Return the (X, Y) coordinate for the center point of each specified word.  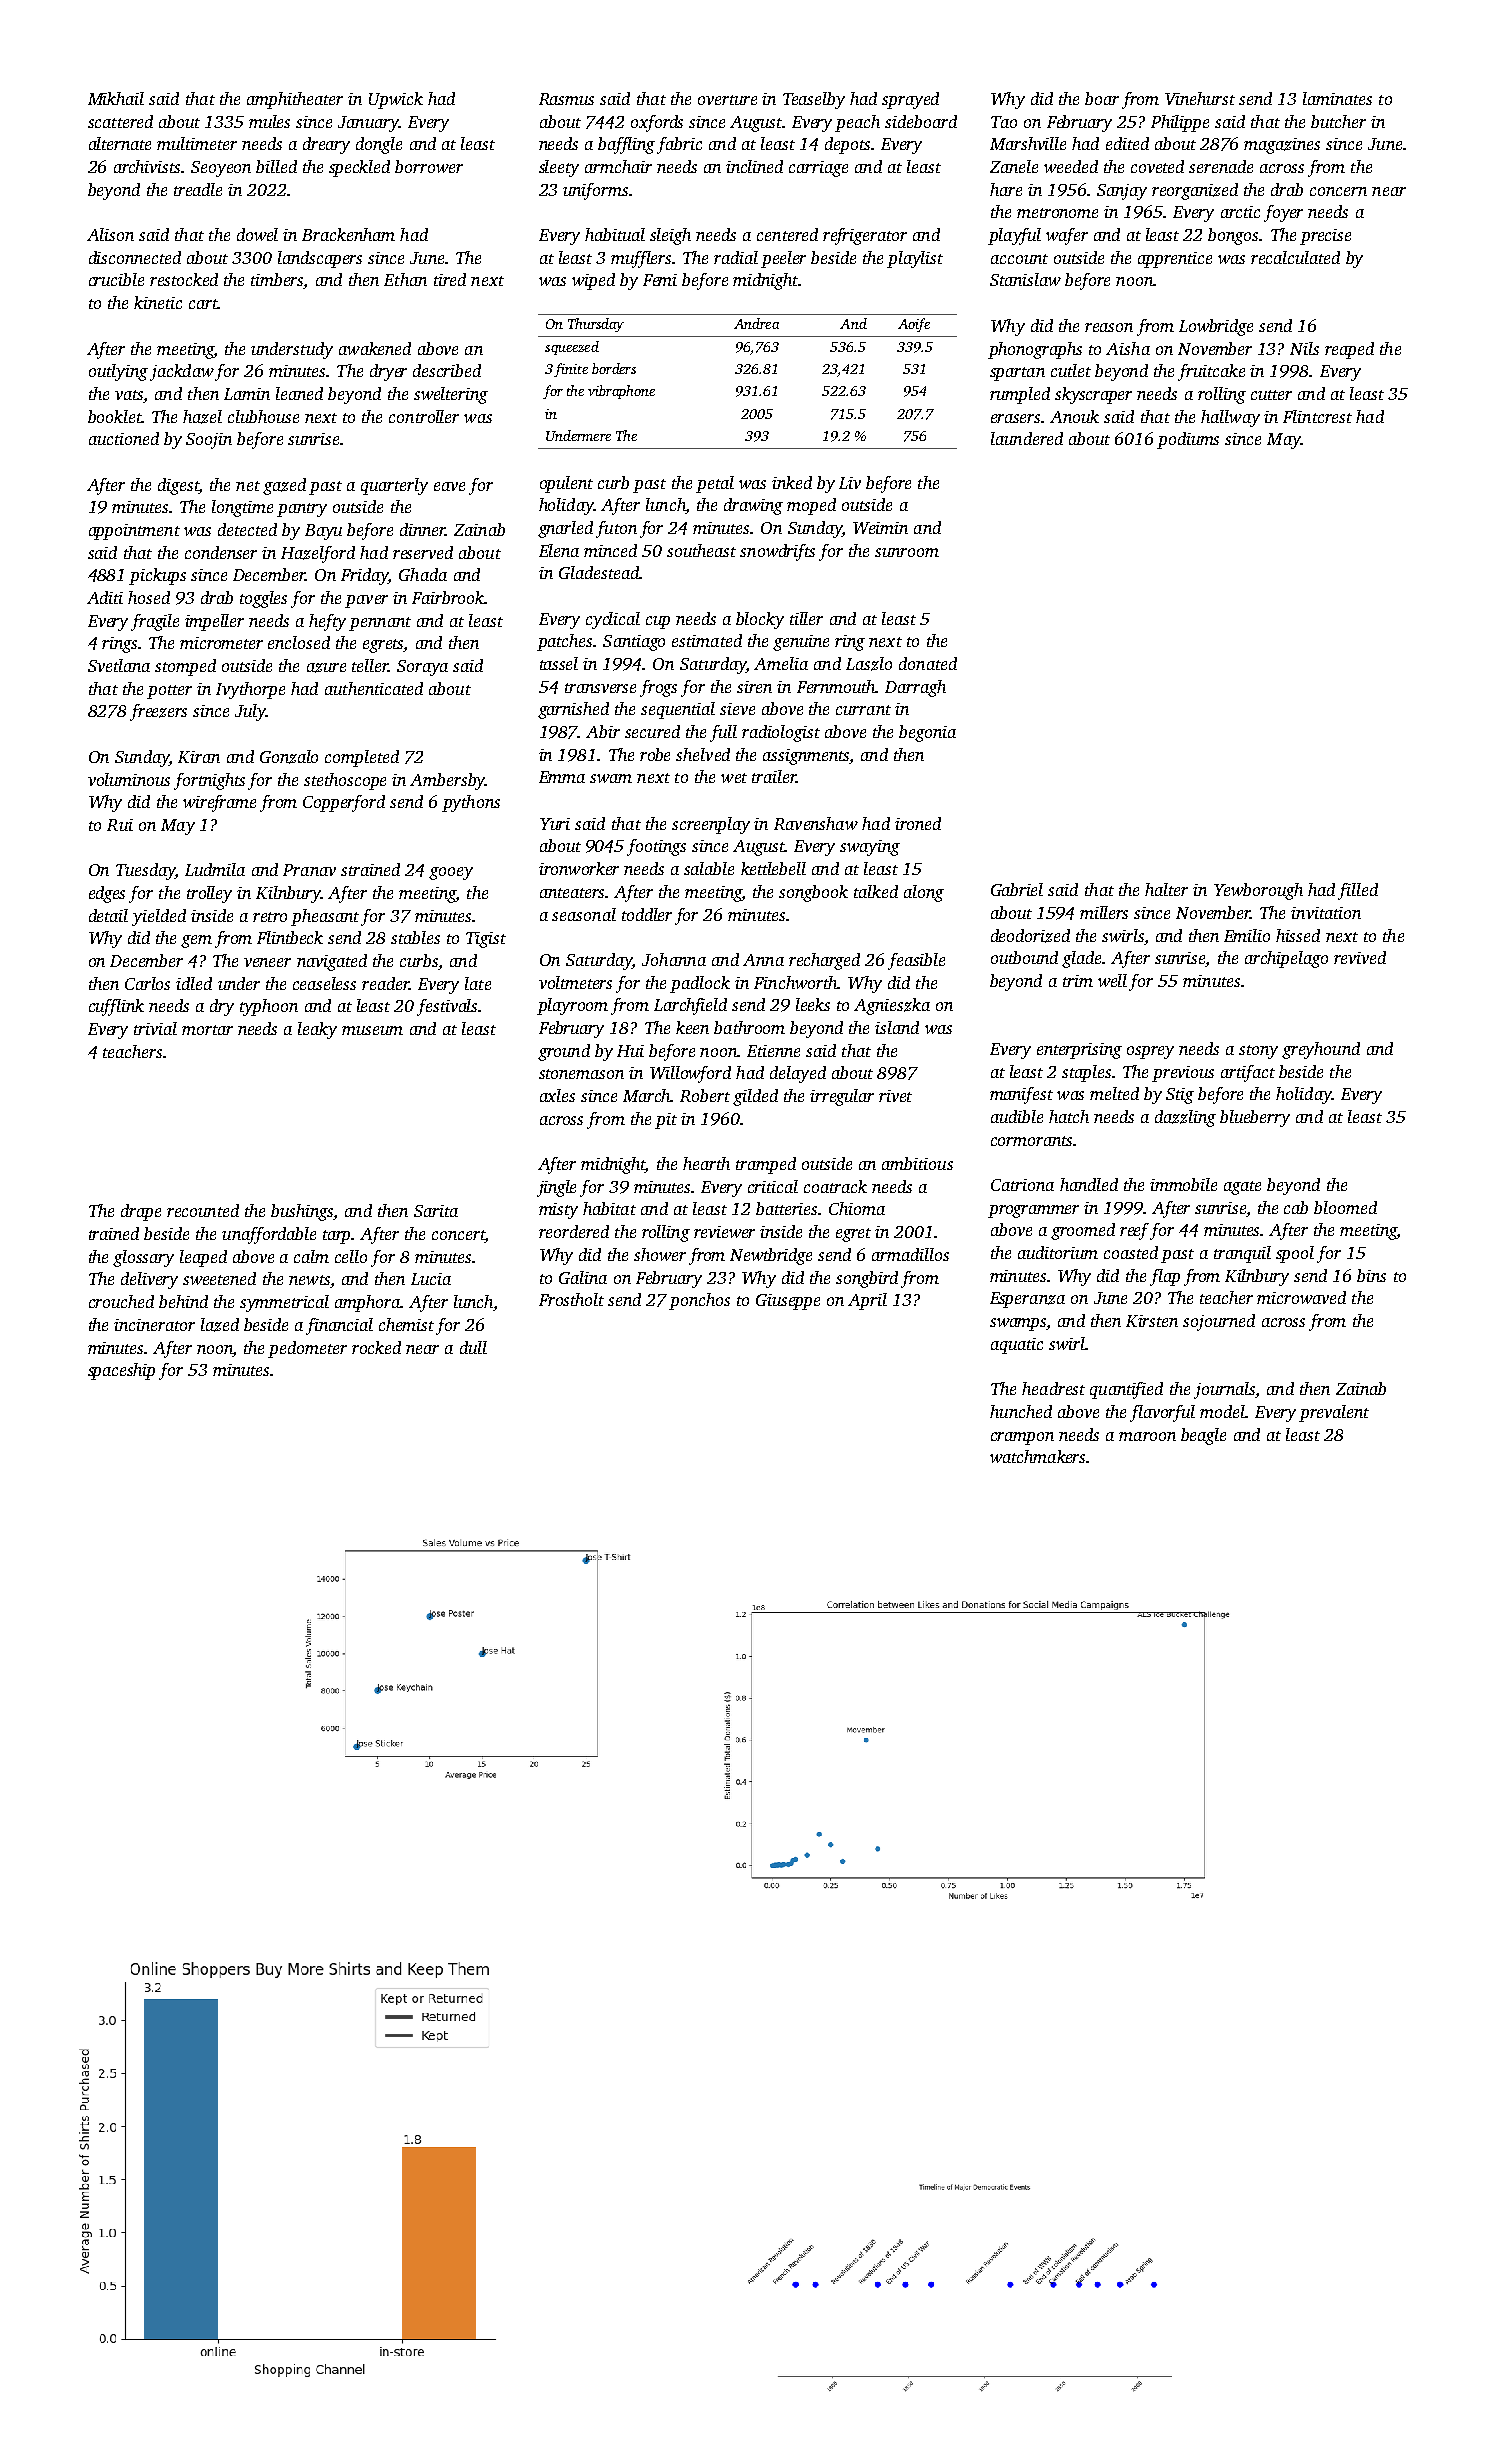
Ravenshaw (816, 823)
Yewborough (1258, 891)
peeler (783, 259)
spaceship (121, 1371)
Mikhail (116, 98)
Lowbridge (1216, 327)
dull (473, 1347)
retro (270, 917)
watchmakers (1037, 1456)
